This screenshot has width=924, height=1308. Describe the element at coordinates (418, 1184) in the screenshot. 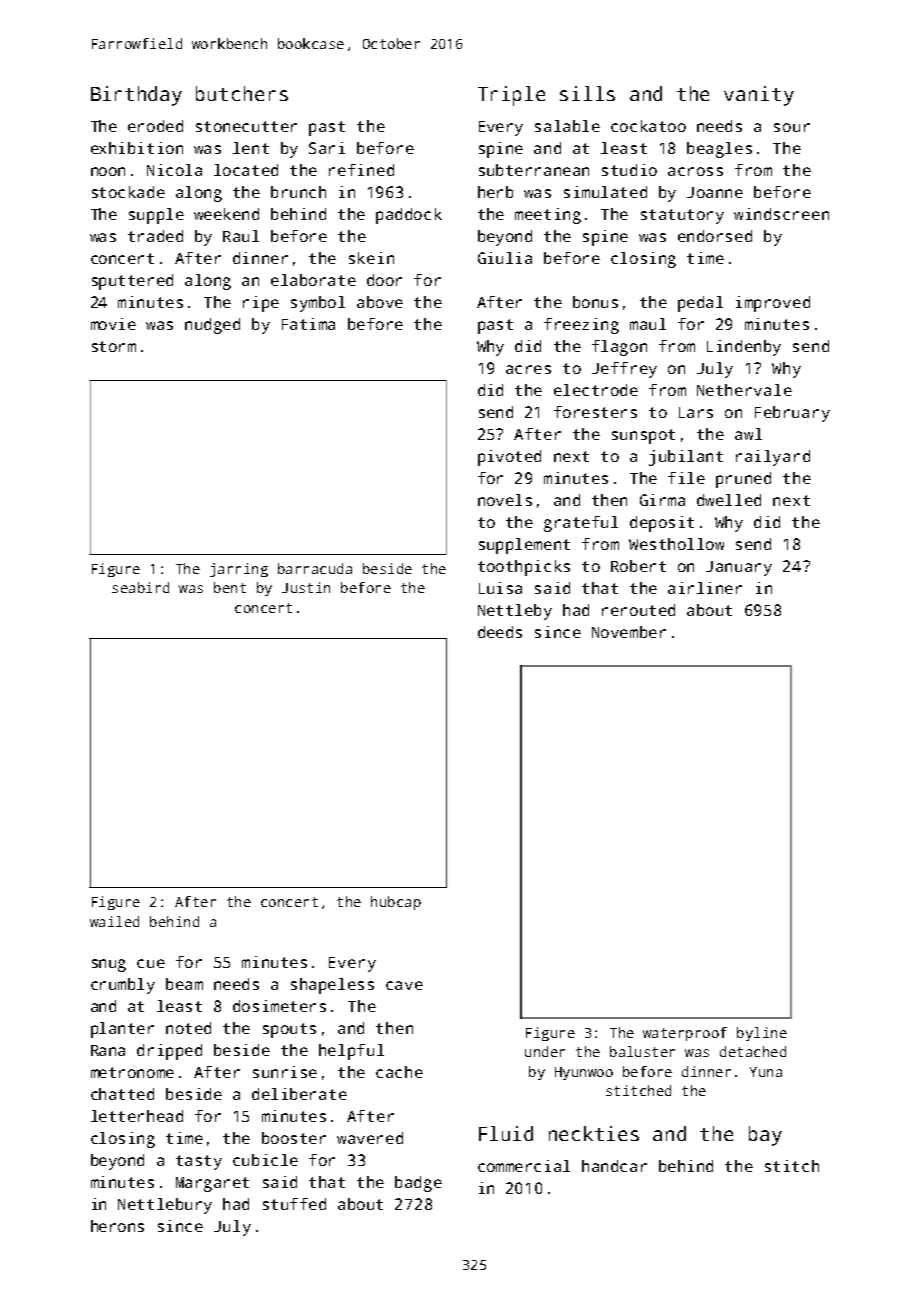

I see `badge` at that location.
